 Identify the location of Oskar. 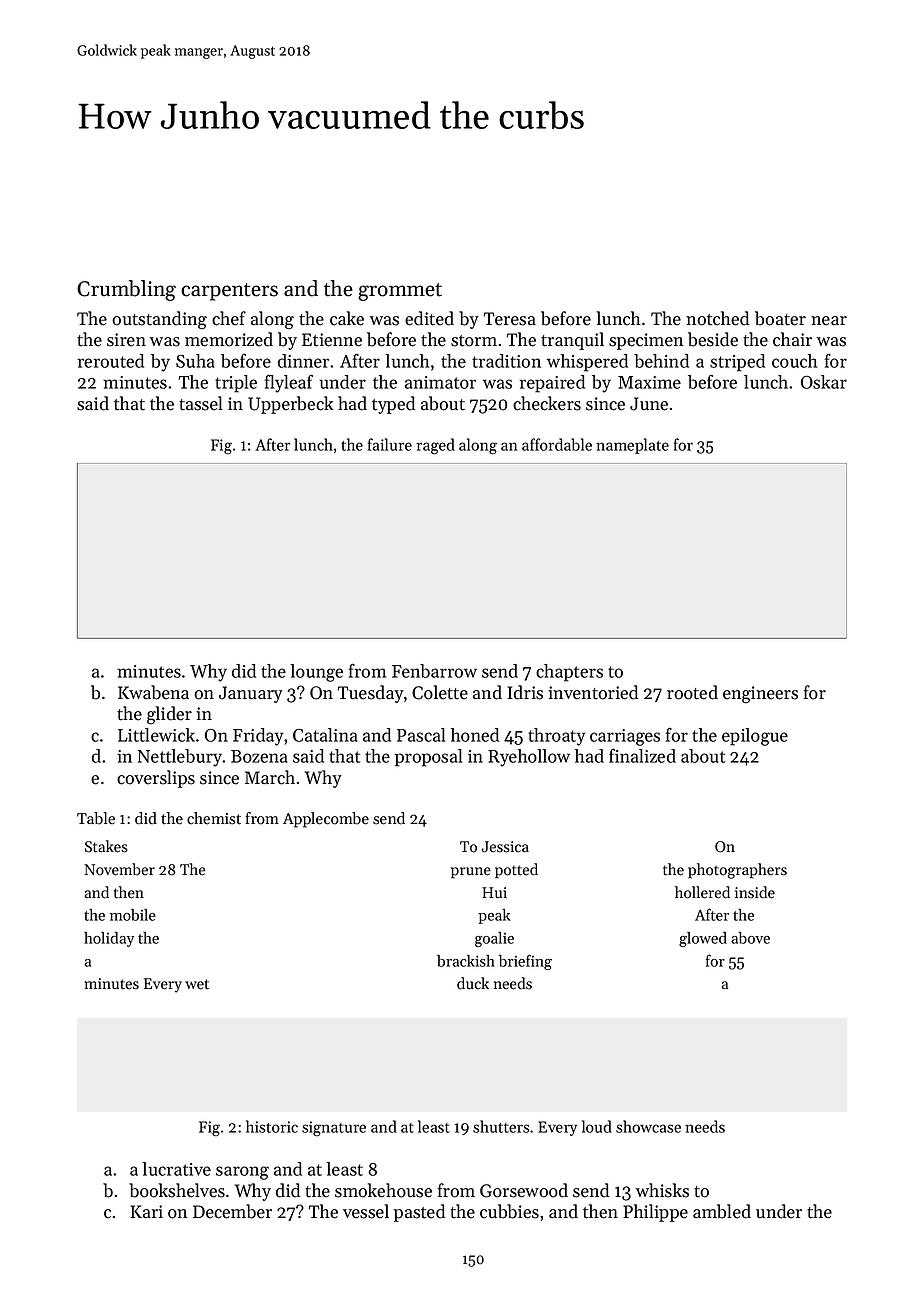
(824, 382).
